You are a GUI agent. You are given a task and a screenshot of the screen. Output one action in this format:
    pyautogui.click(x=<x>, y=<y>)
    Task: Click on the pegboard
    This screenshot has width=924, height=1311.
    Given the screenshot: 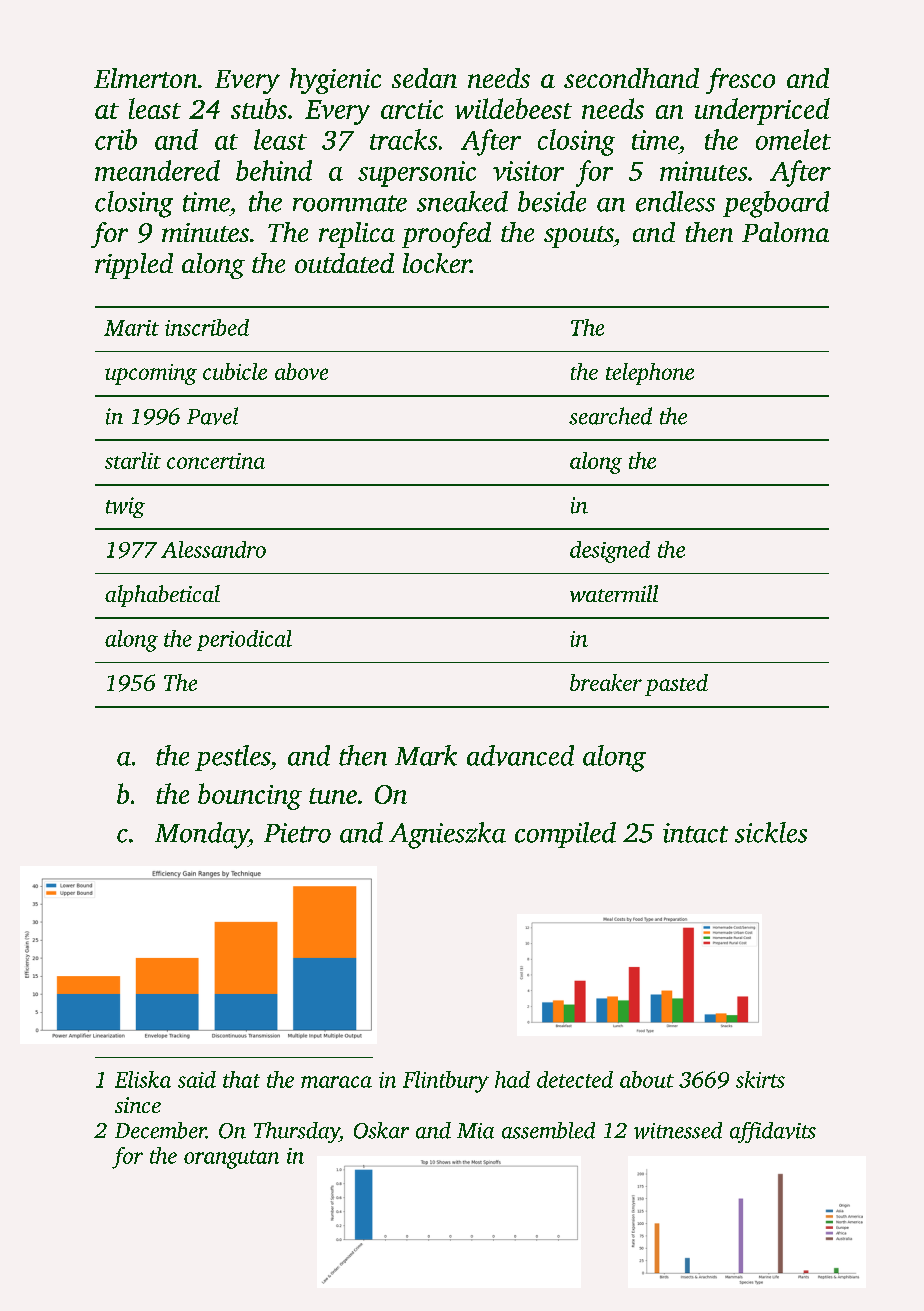 What is the action you would take?
    pyautogui.click(x=776, y=204)
